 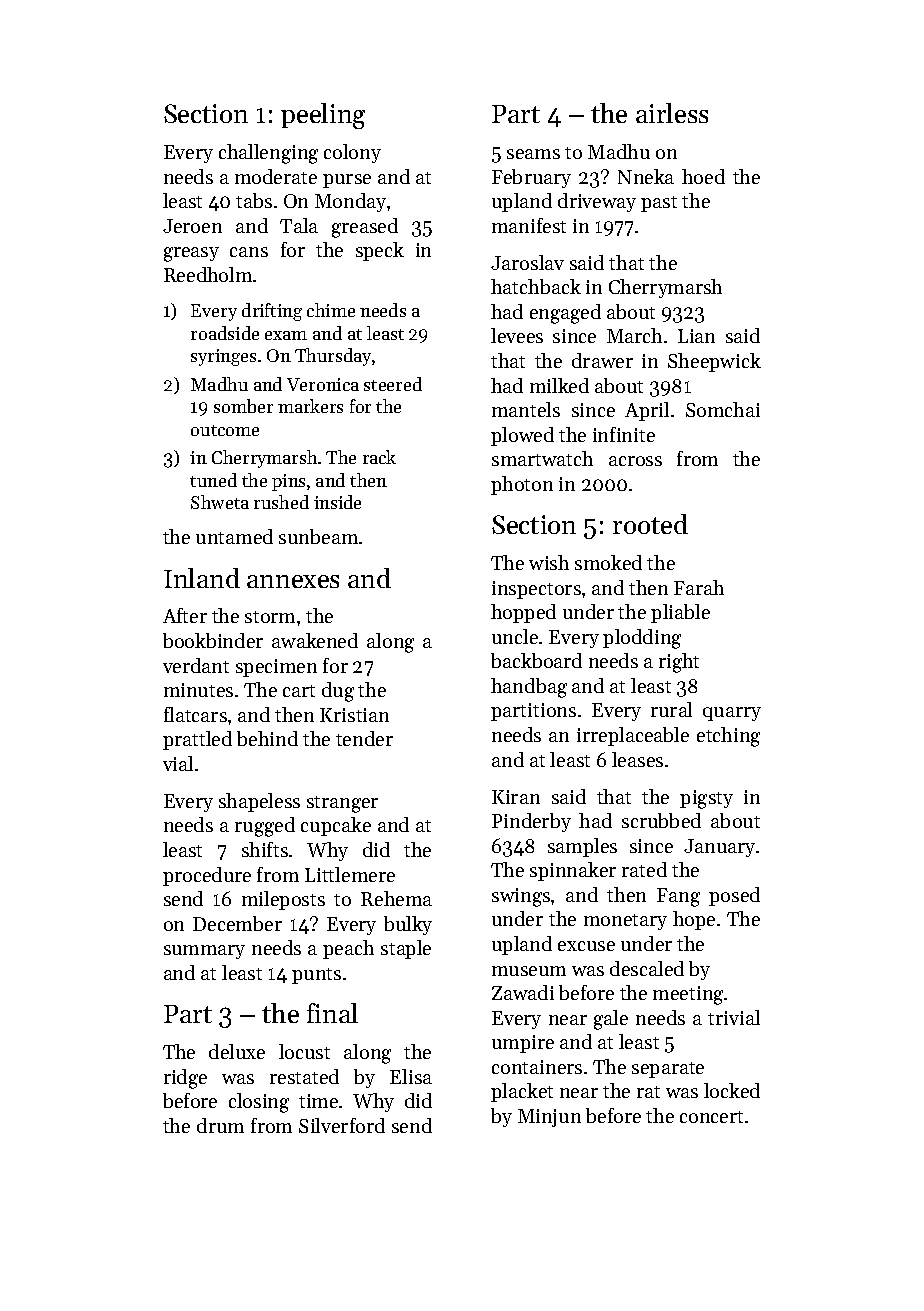 I want to click on challenging, so click(x=268, y=154).
